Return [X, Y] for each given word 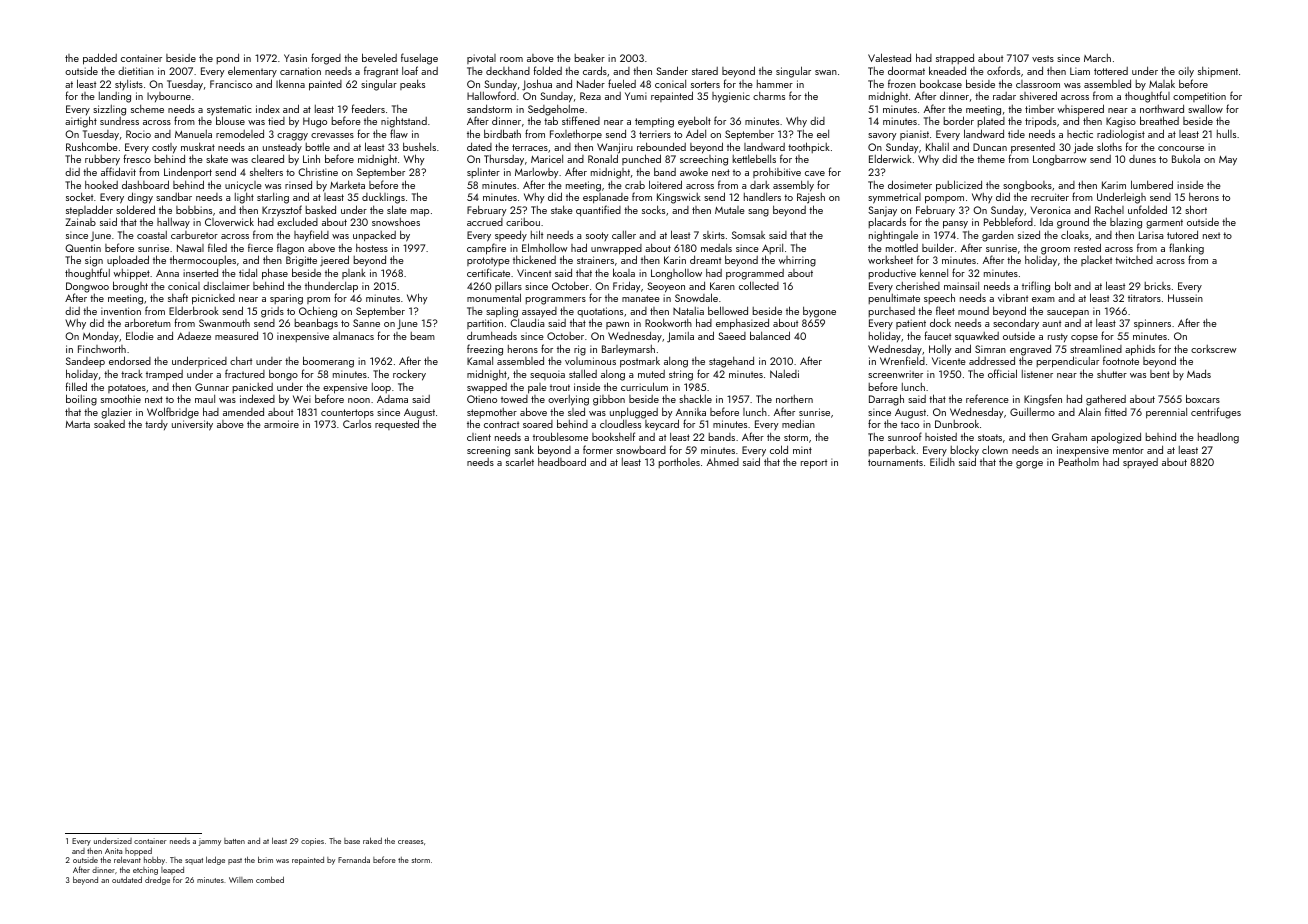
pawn [617, 325]
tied [276, 121]
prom [318, 300]
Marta [77, 424]
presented [1033, 148]
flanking [1186, 249]
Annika [691, 412]
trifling [1036, 287]
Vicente [949, 361]
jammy [209, 842]
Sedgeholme [556, 111]
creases [410, 842]
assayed [539, 313]
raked [372, 840]
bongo [283, 375]
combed [270, 879]
